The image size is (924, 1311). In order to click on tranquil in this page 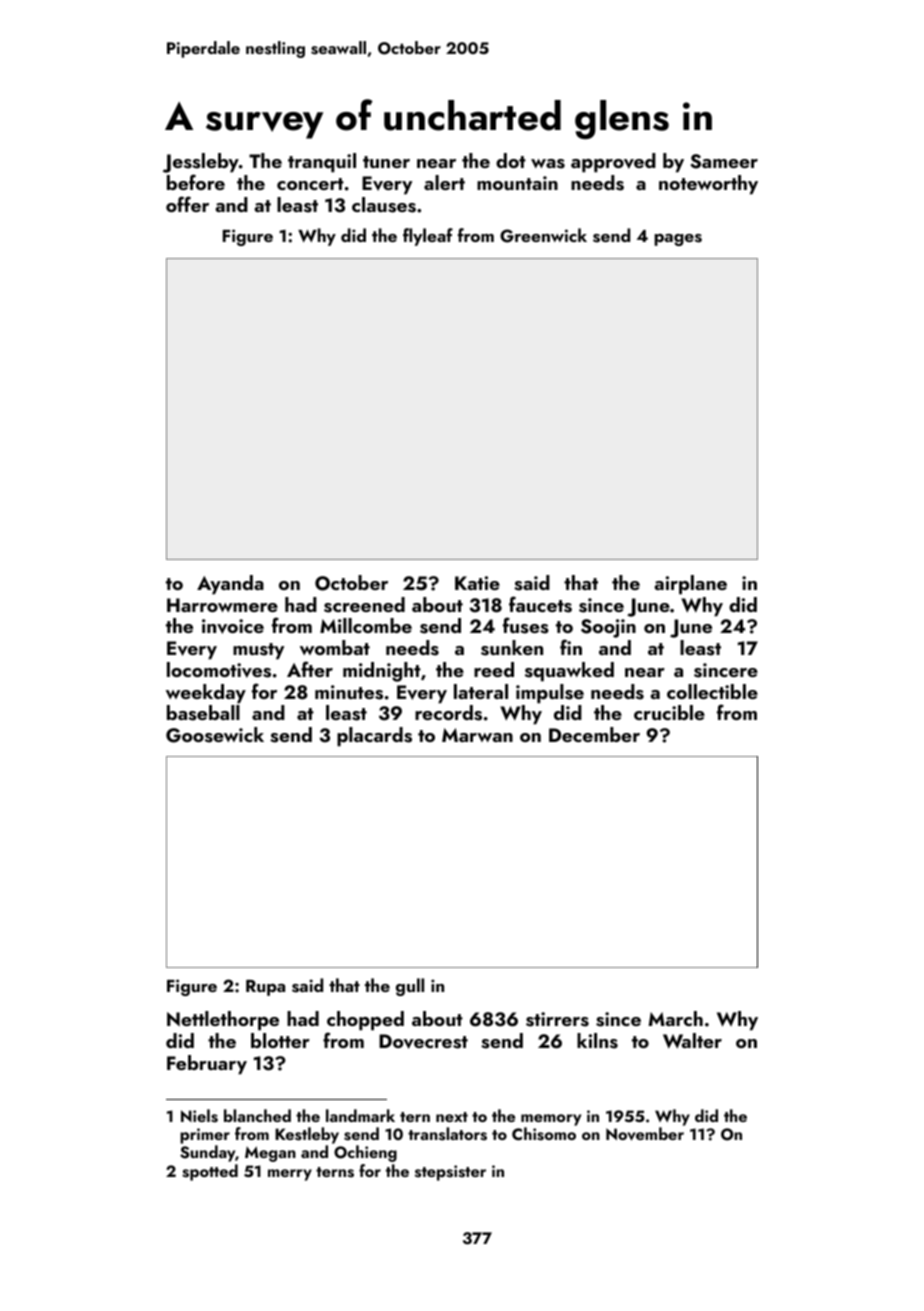, I will do `click(322, 163)`.
